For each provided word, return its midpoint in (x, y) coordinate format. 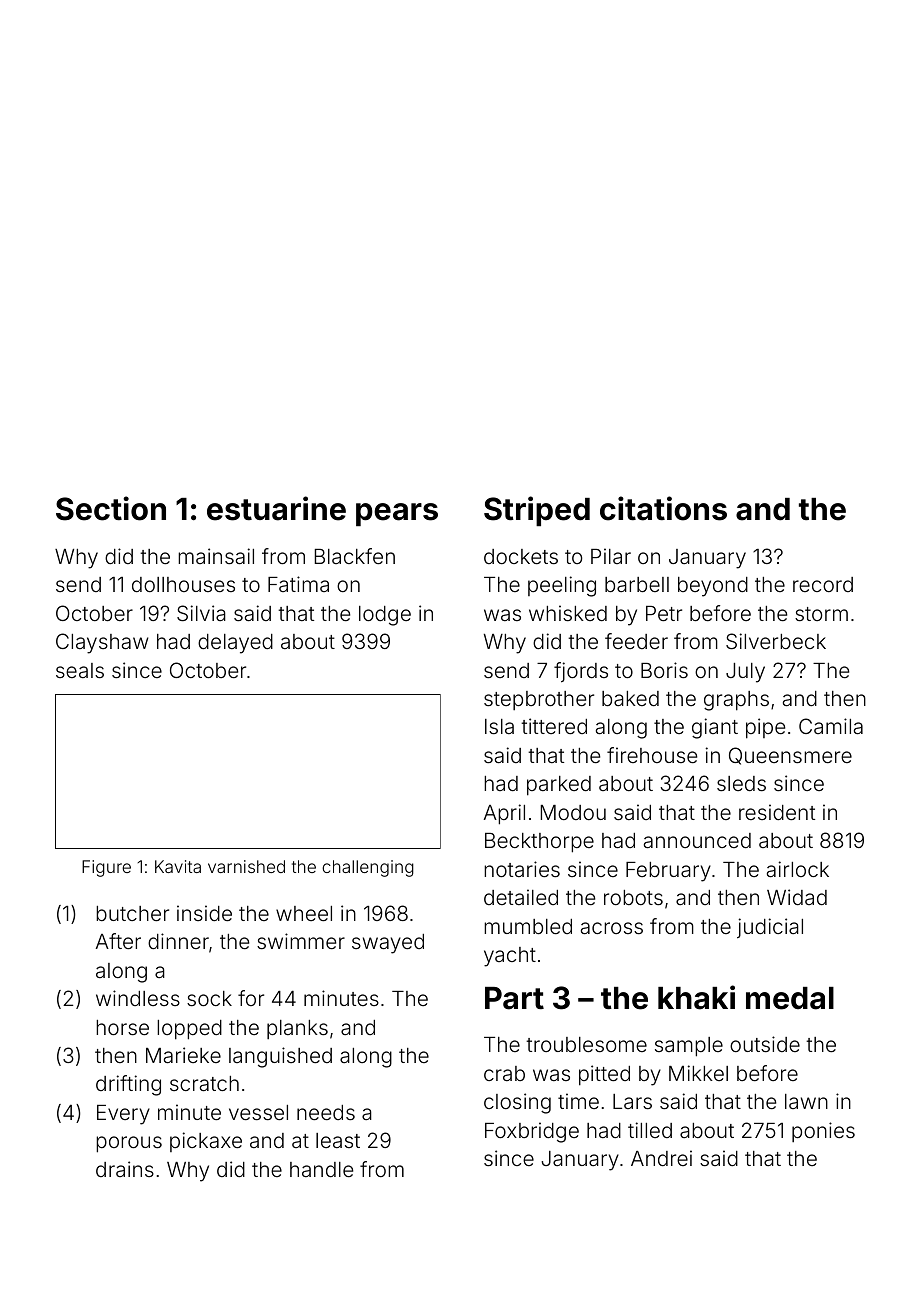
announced (697, 840)
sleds (741, 783)
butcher (132, 913)
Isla (499, 726)
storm (821, 614)
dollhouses (183, 584)
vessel (258, 1112)
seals (80, 670)
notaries (522, 869)
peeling (562, 586)
